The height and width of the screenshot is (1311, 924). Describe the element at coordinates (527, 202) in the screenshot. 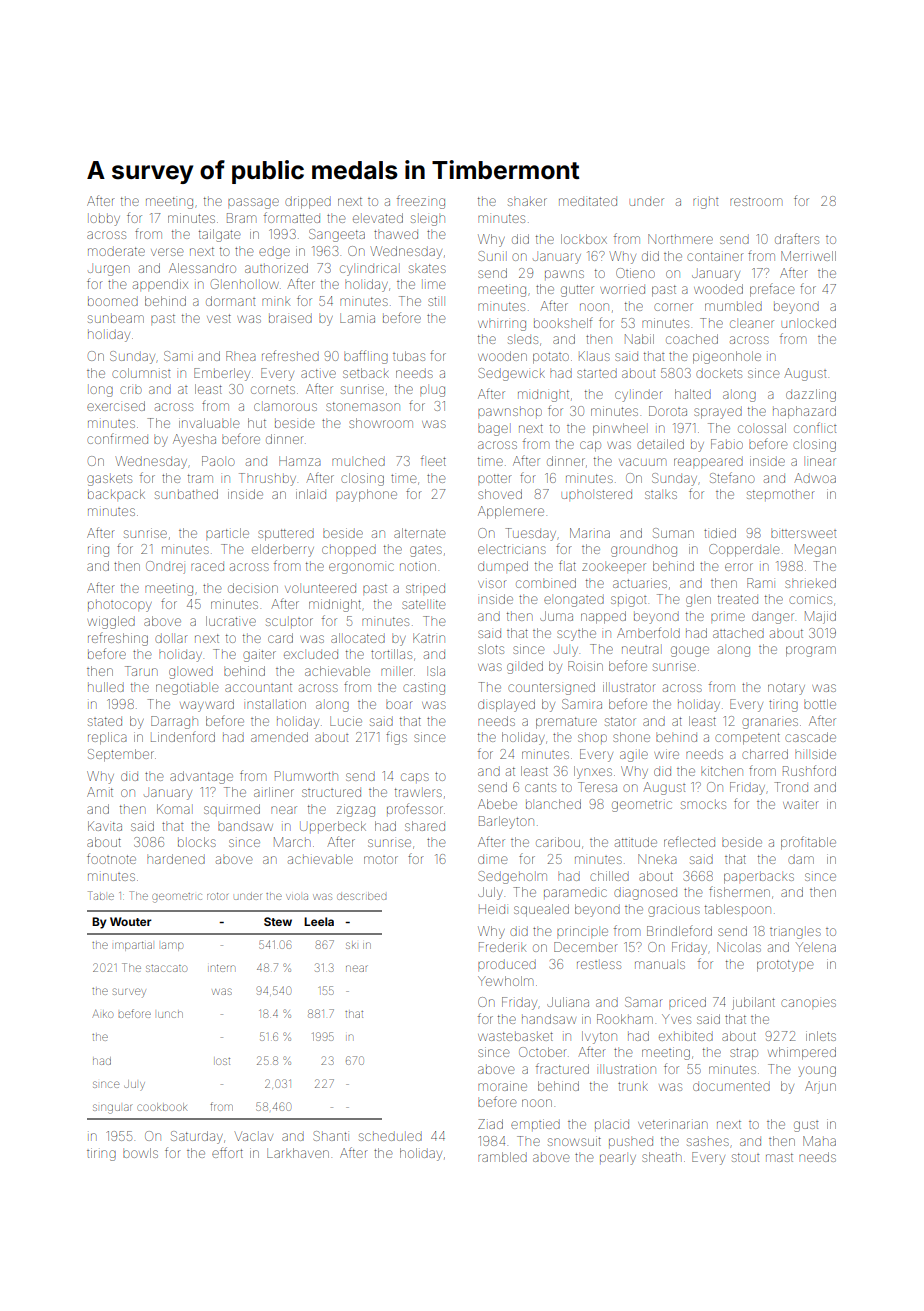

I see `shaker` at that location.
